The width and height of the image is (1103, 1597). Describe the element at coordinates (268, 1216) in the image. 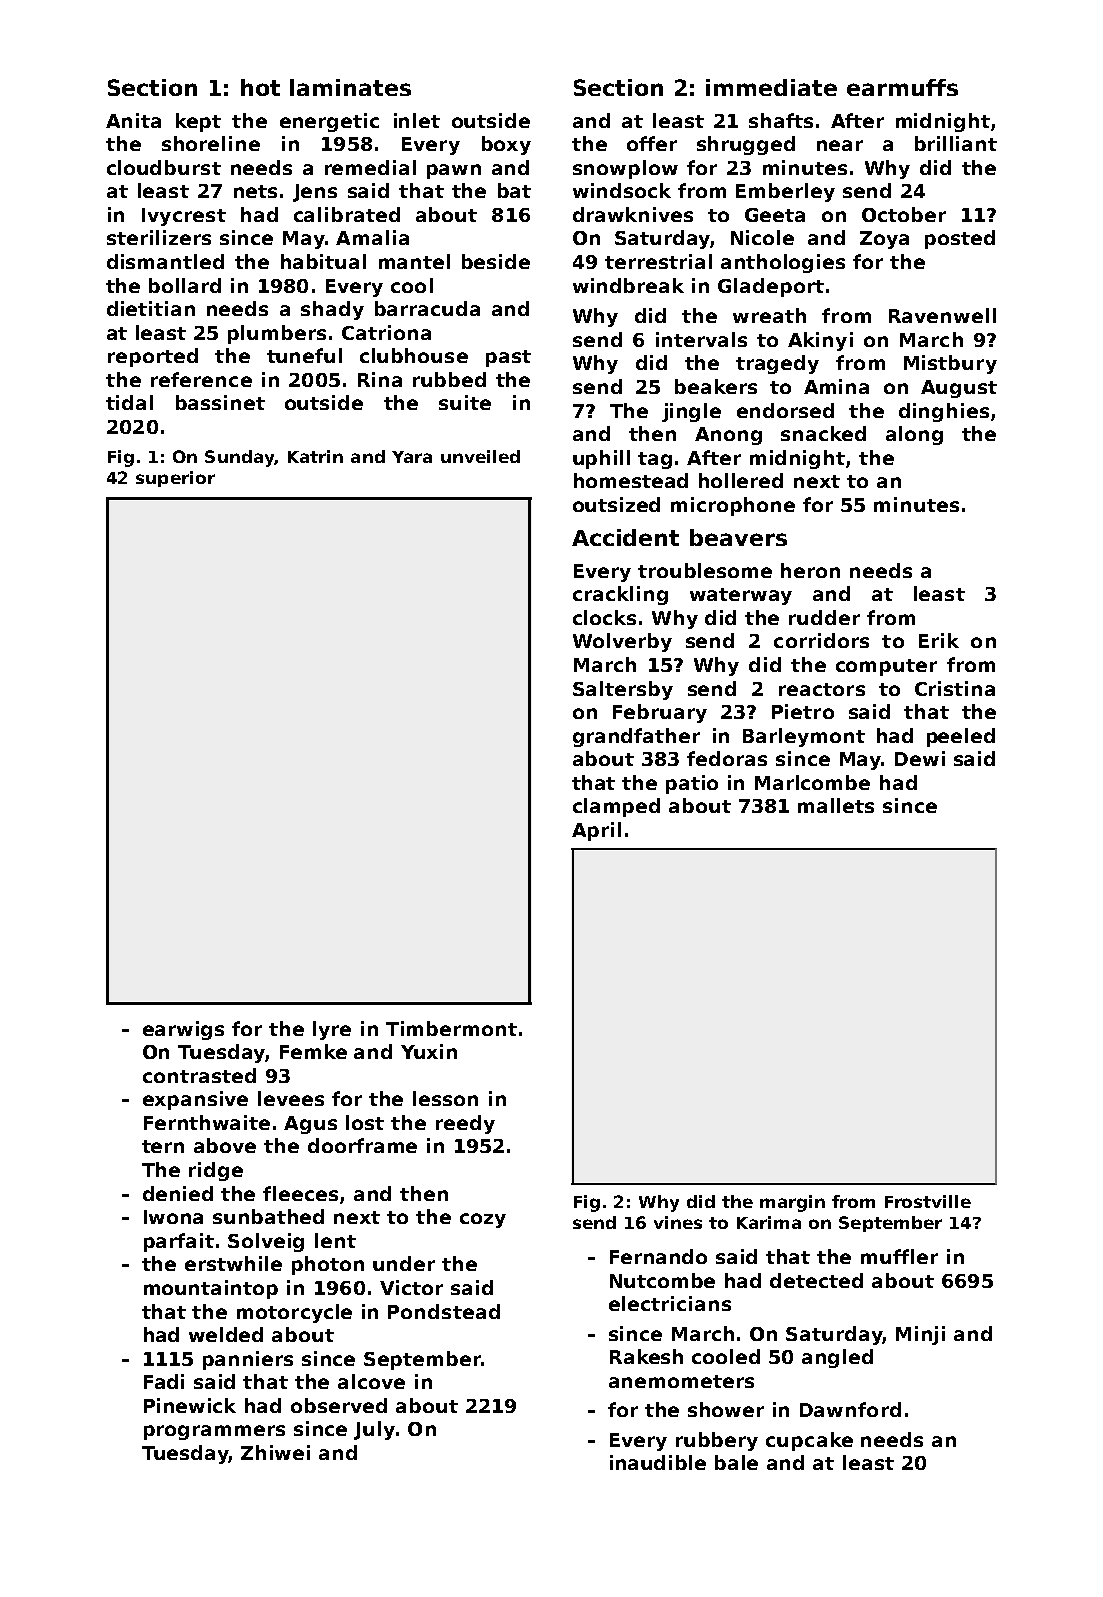

I see `sunbathed` at that location.
